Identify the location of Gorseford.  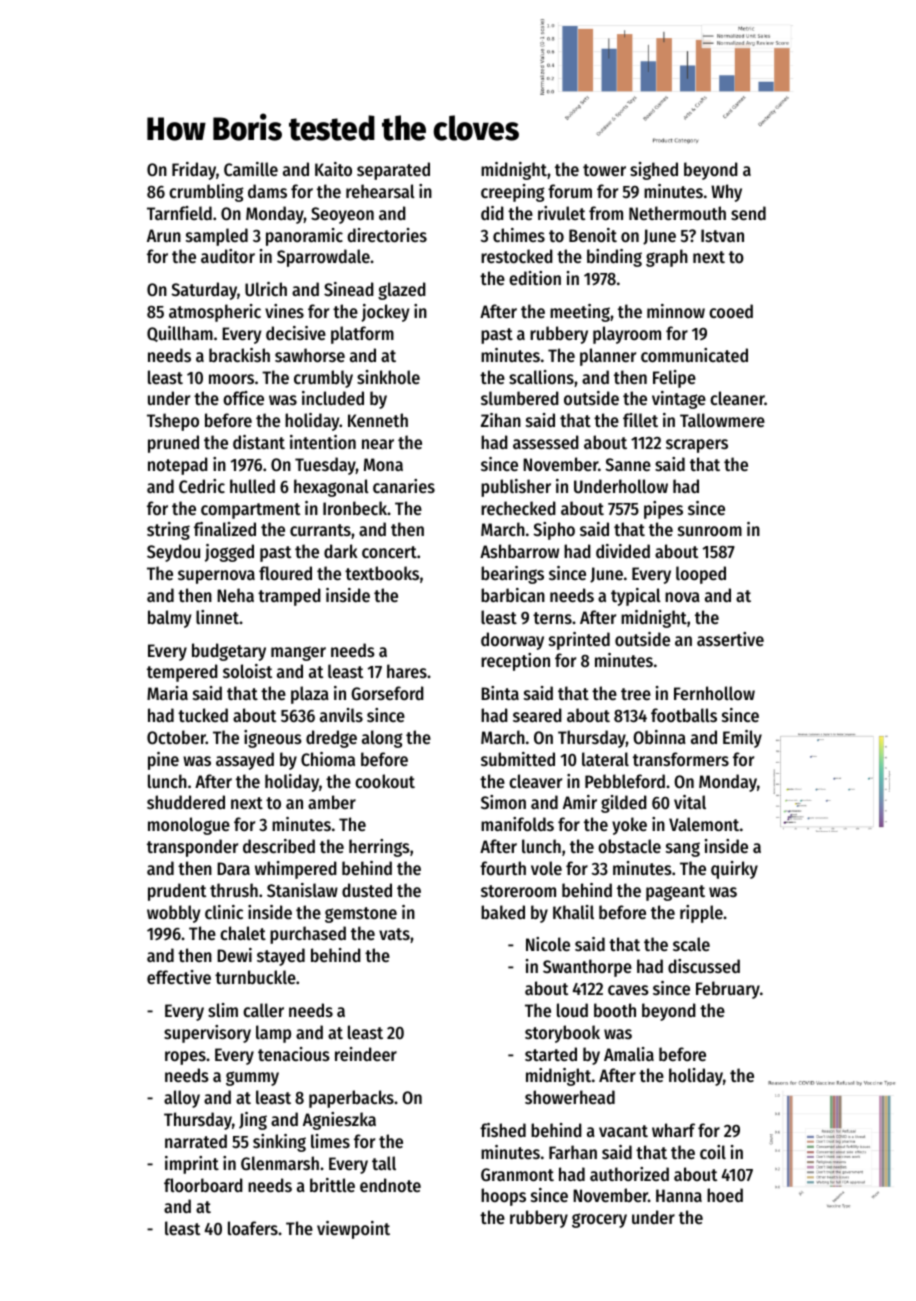
(387, 693).
